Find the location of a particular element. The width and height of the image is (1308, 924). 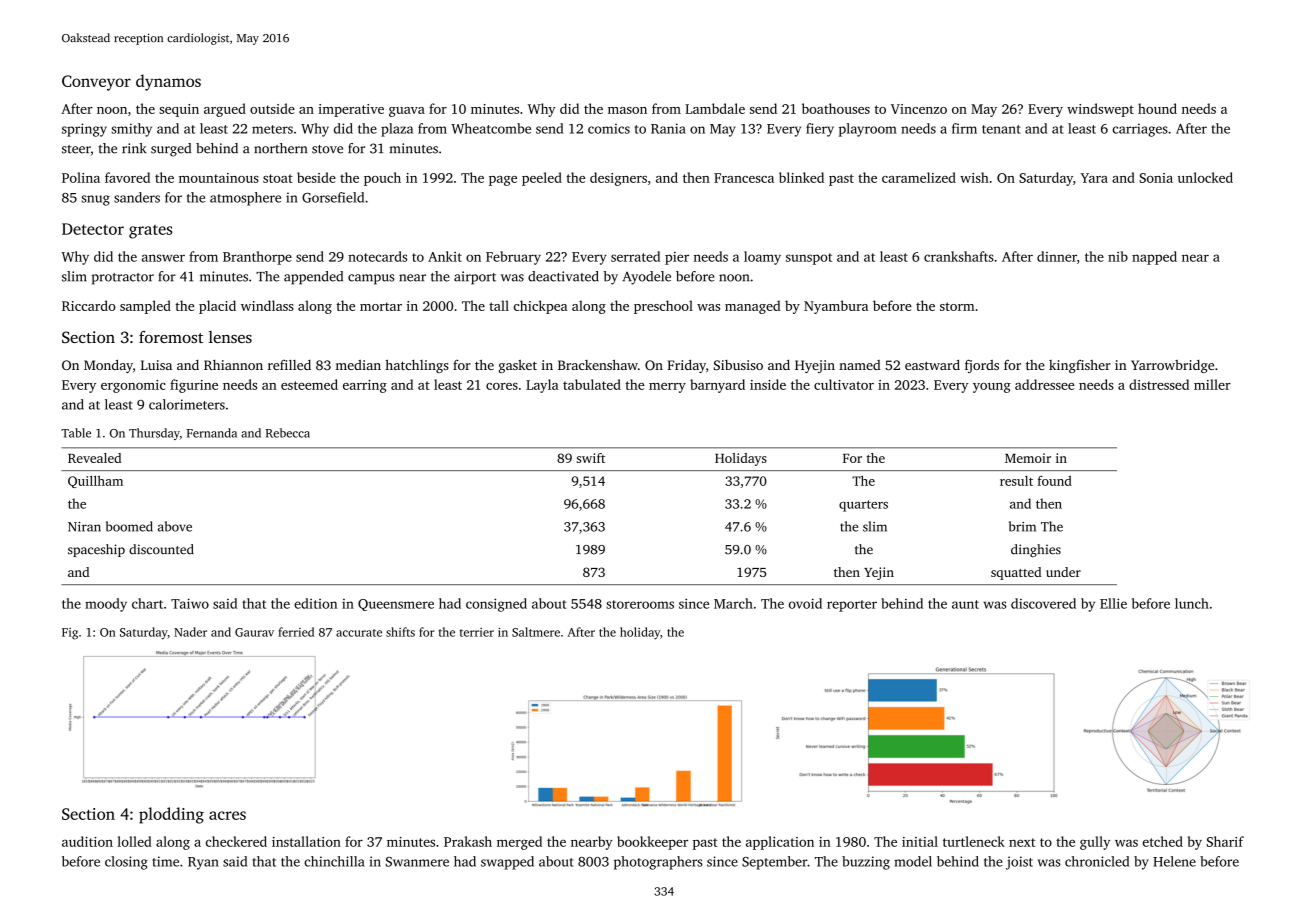

bookkeeper is located at coordinates (652, 843).
